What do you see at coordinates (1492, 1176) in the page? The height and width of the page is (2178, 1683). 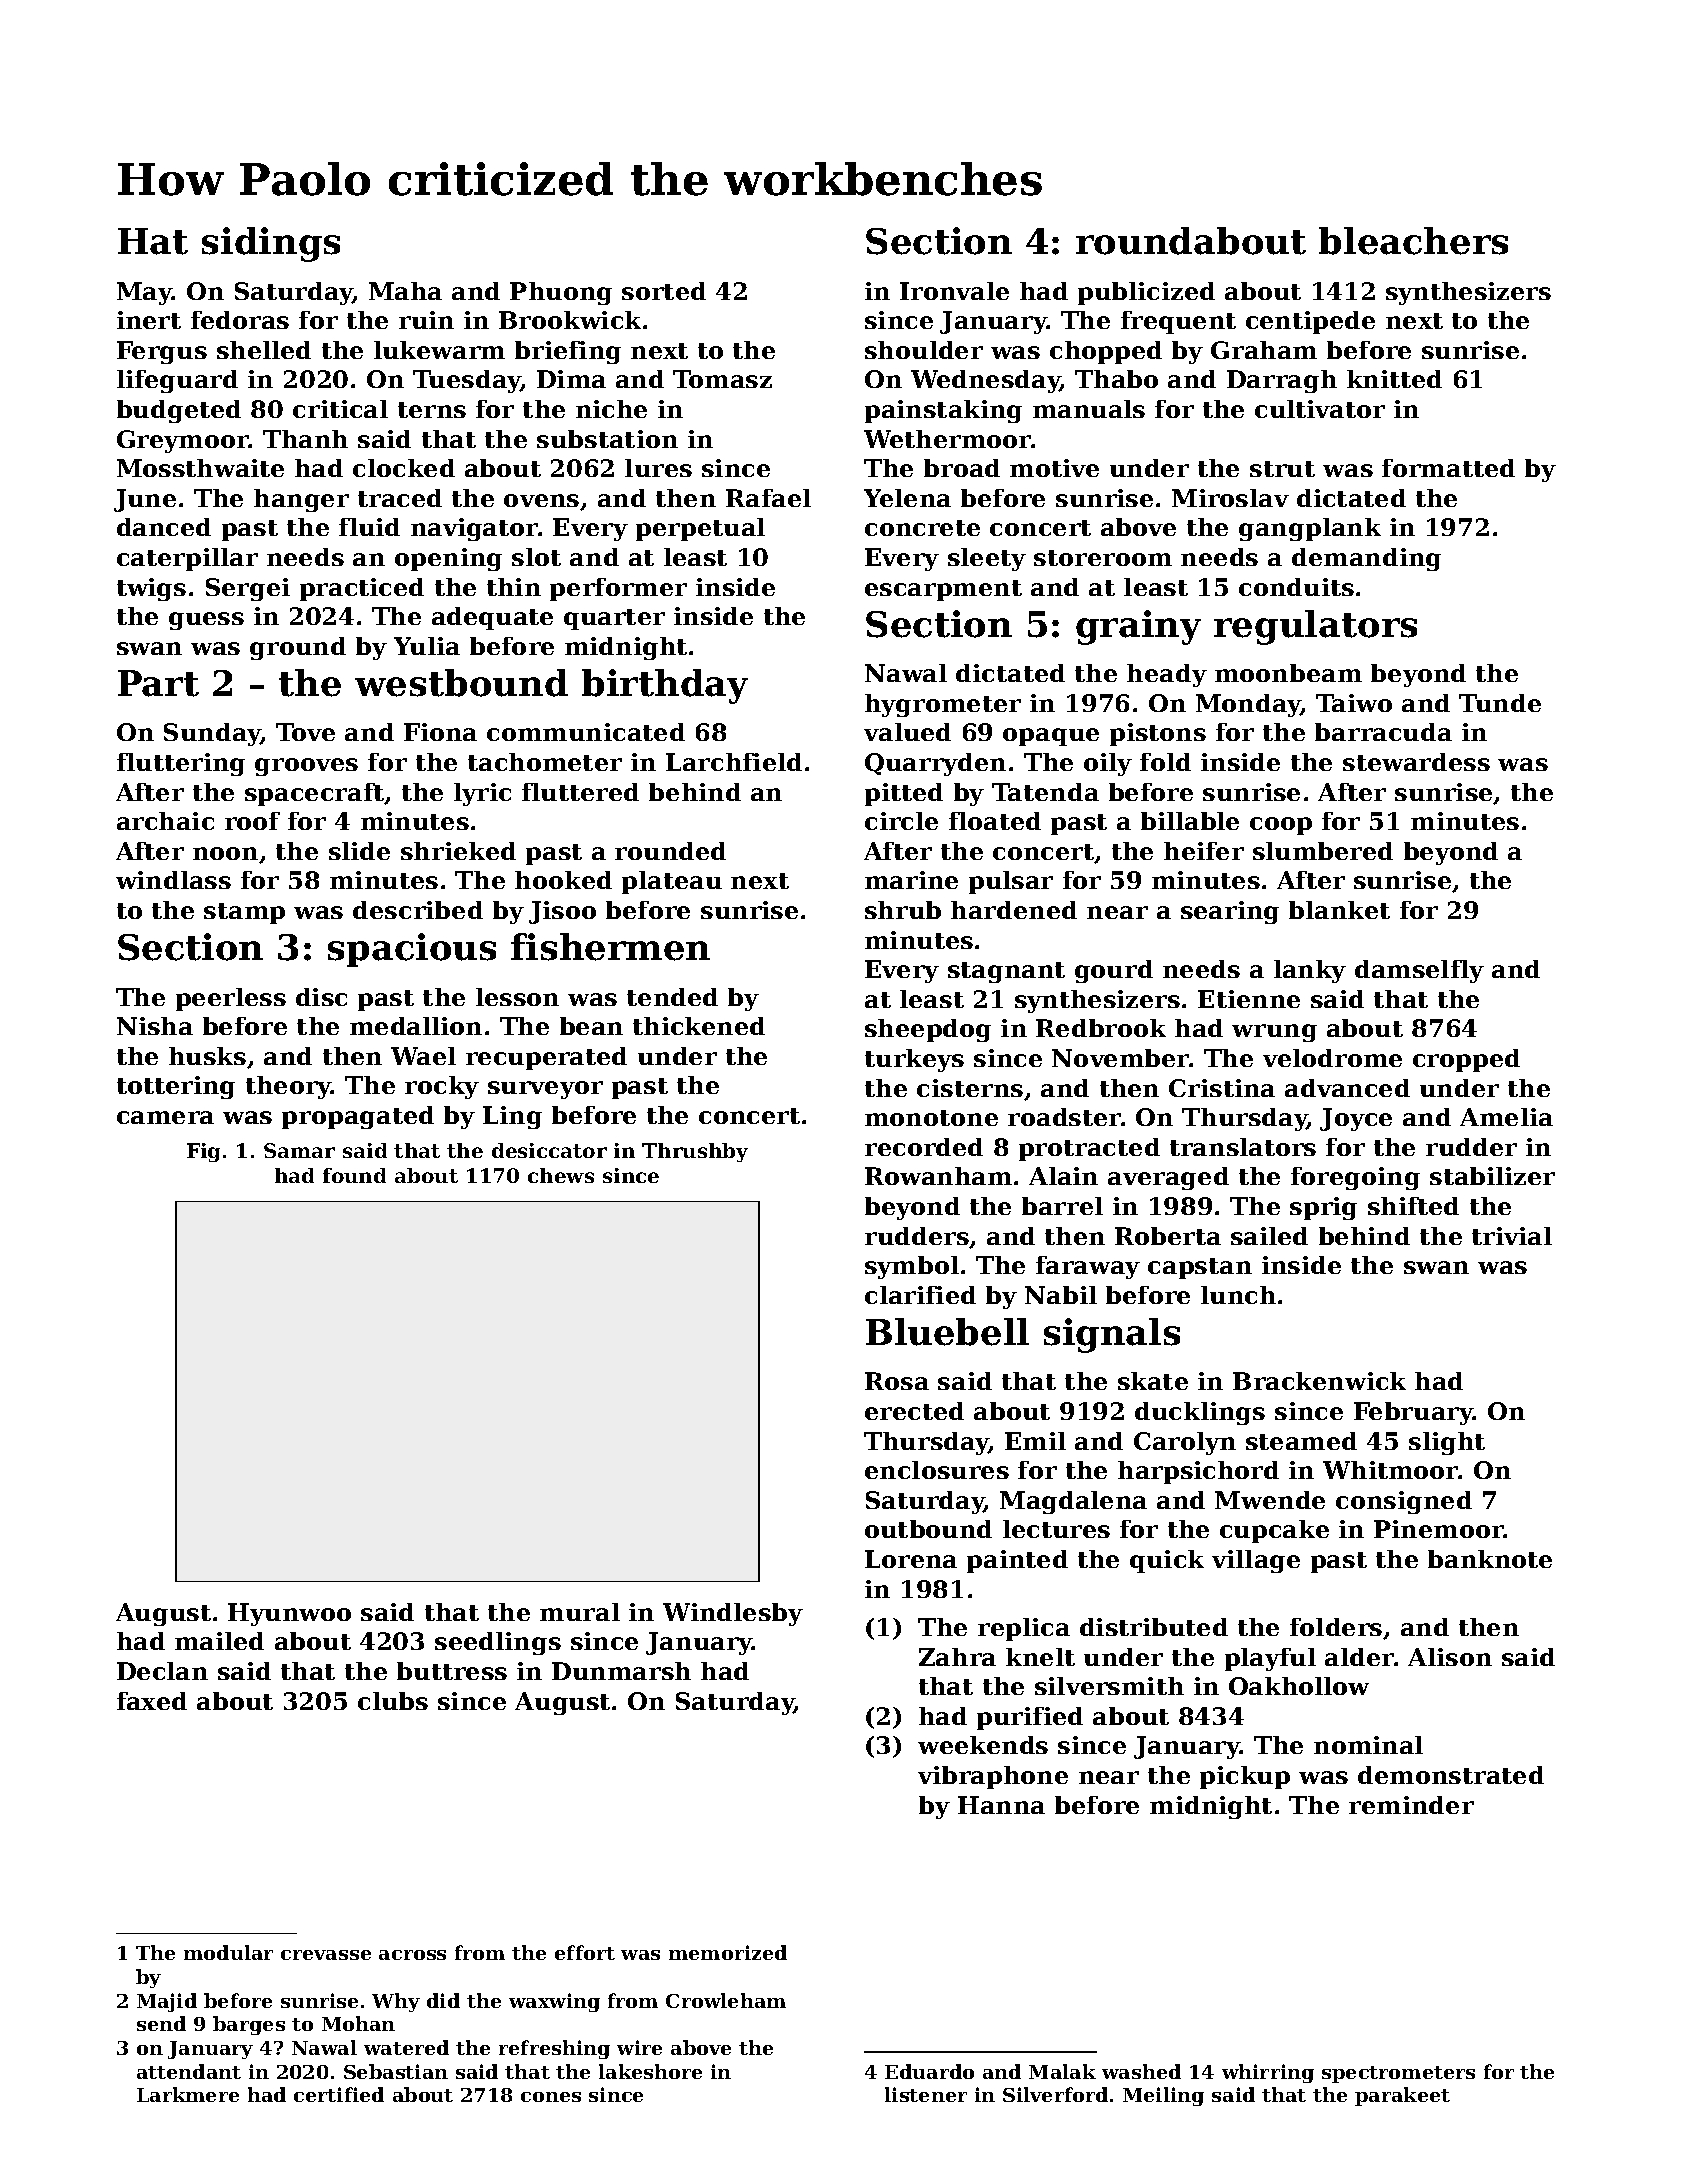 I see `stabilizer` at bounding box center [1492, 1176].
